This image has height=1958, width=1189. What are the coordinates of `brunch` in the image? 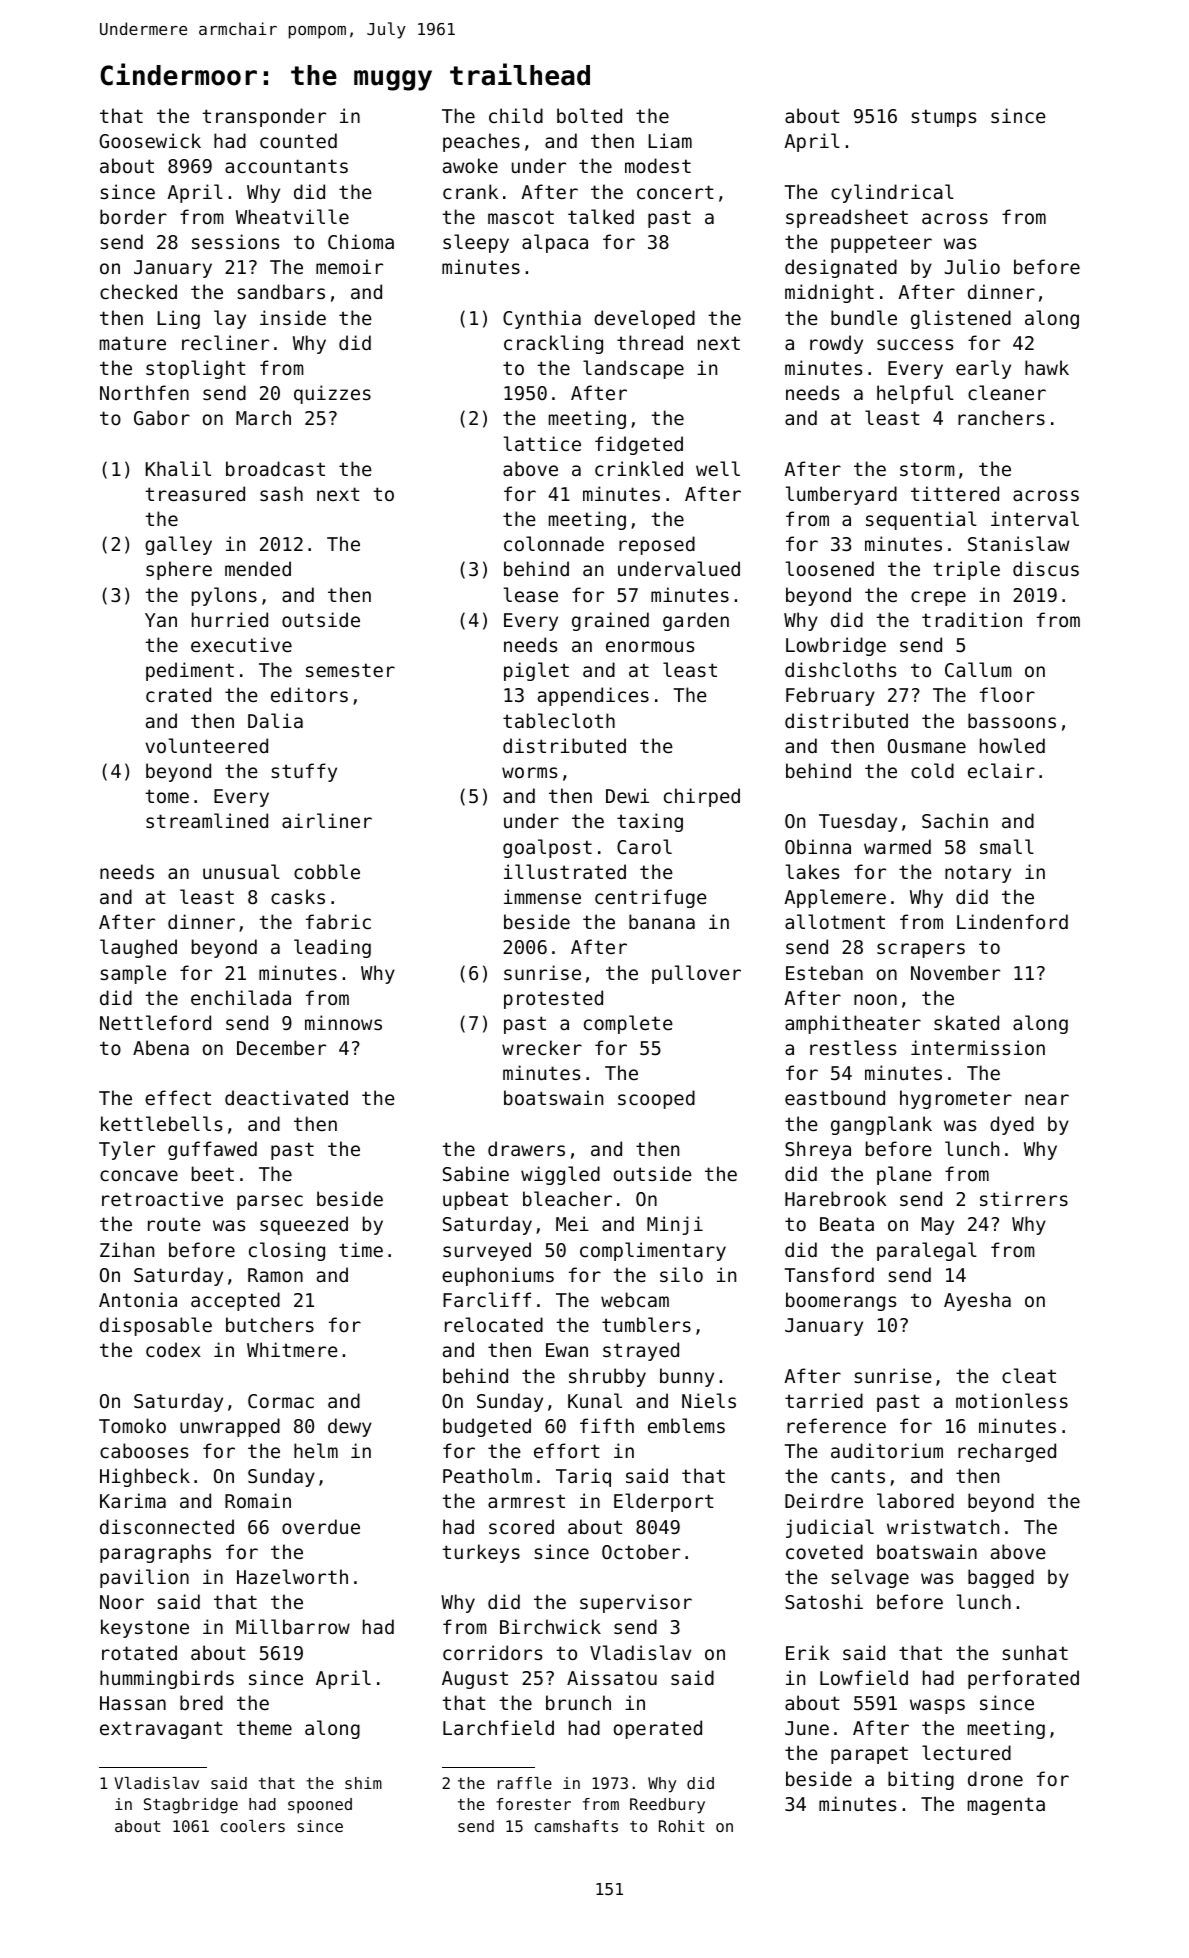 It's located at (578, 1702).
